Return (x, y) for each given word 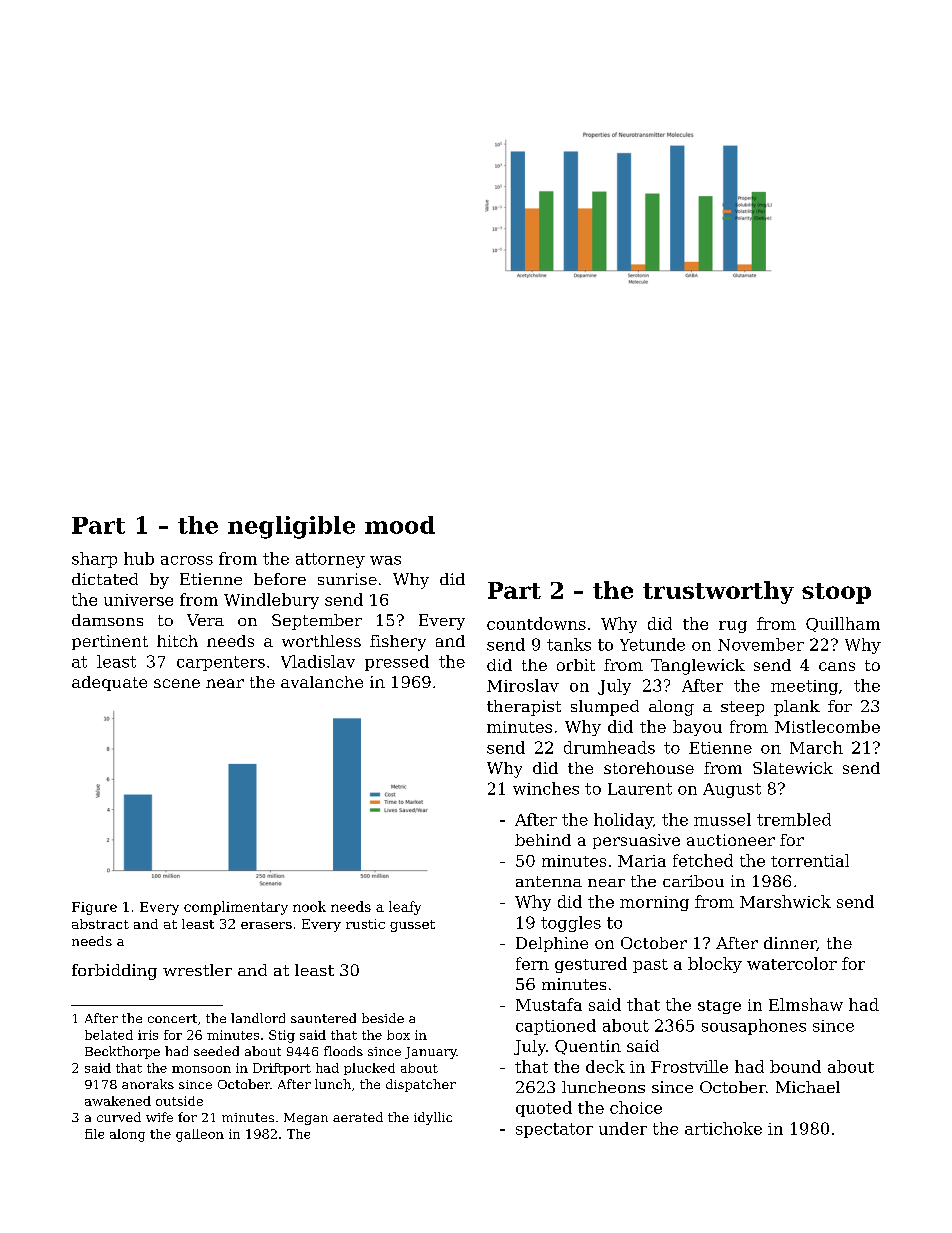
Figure (94, 908)
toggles (571, 924)
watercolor (792, 963)
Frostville (689, 1066)
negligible (291, 527)
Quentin (588, 1047)
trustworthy (718, 592)
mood (400, 525)
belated (109, 1035)
